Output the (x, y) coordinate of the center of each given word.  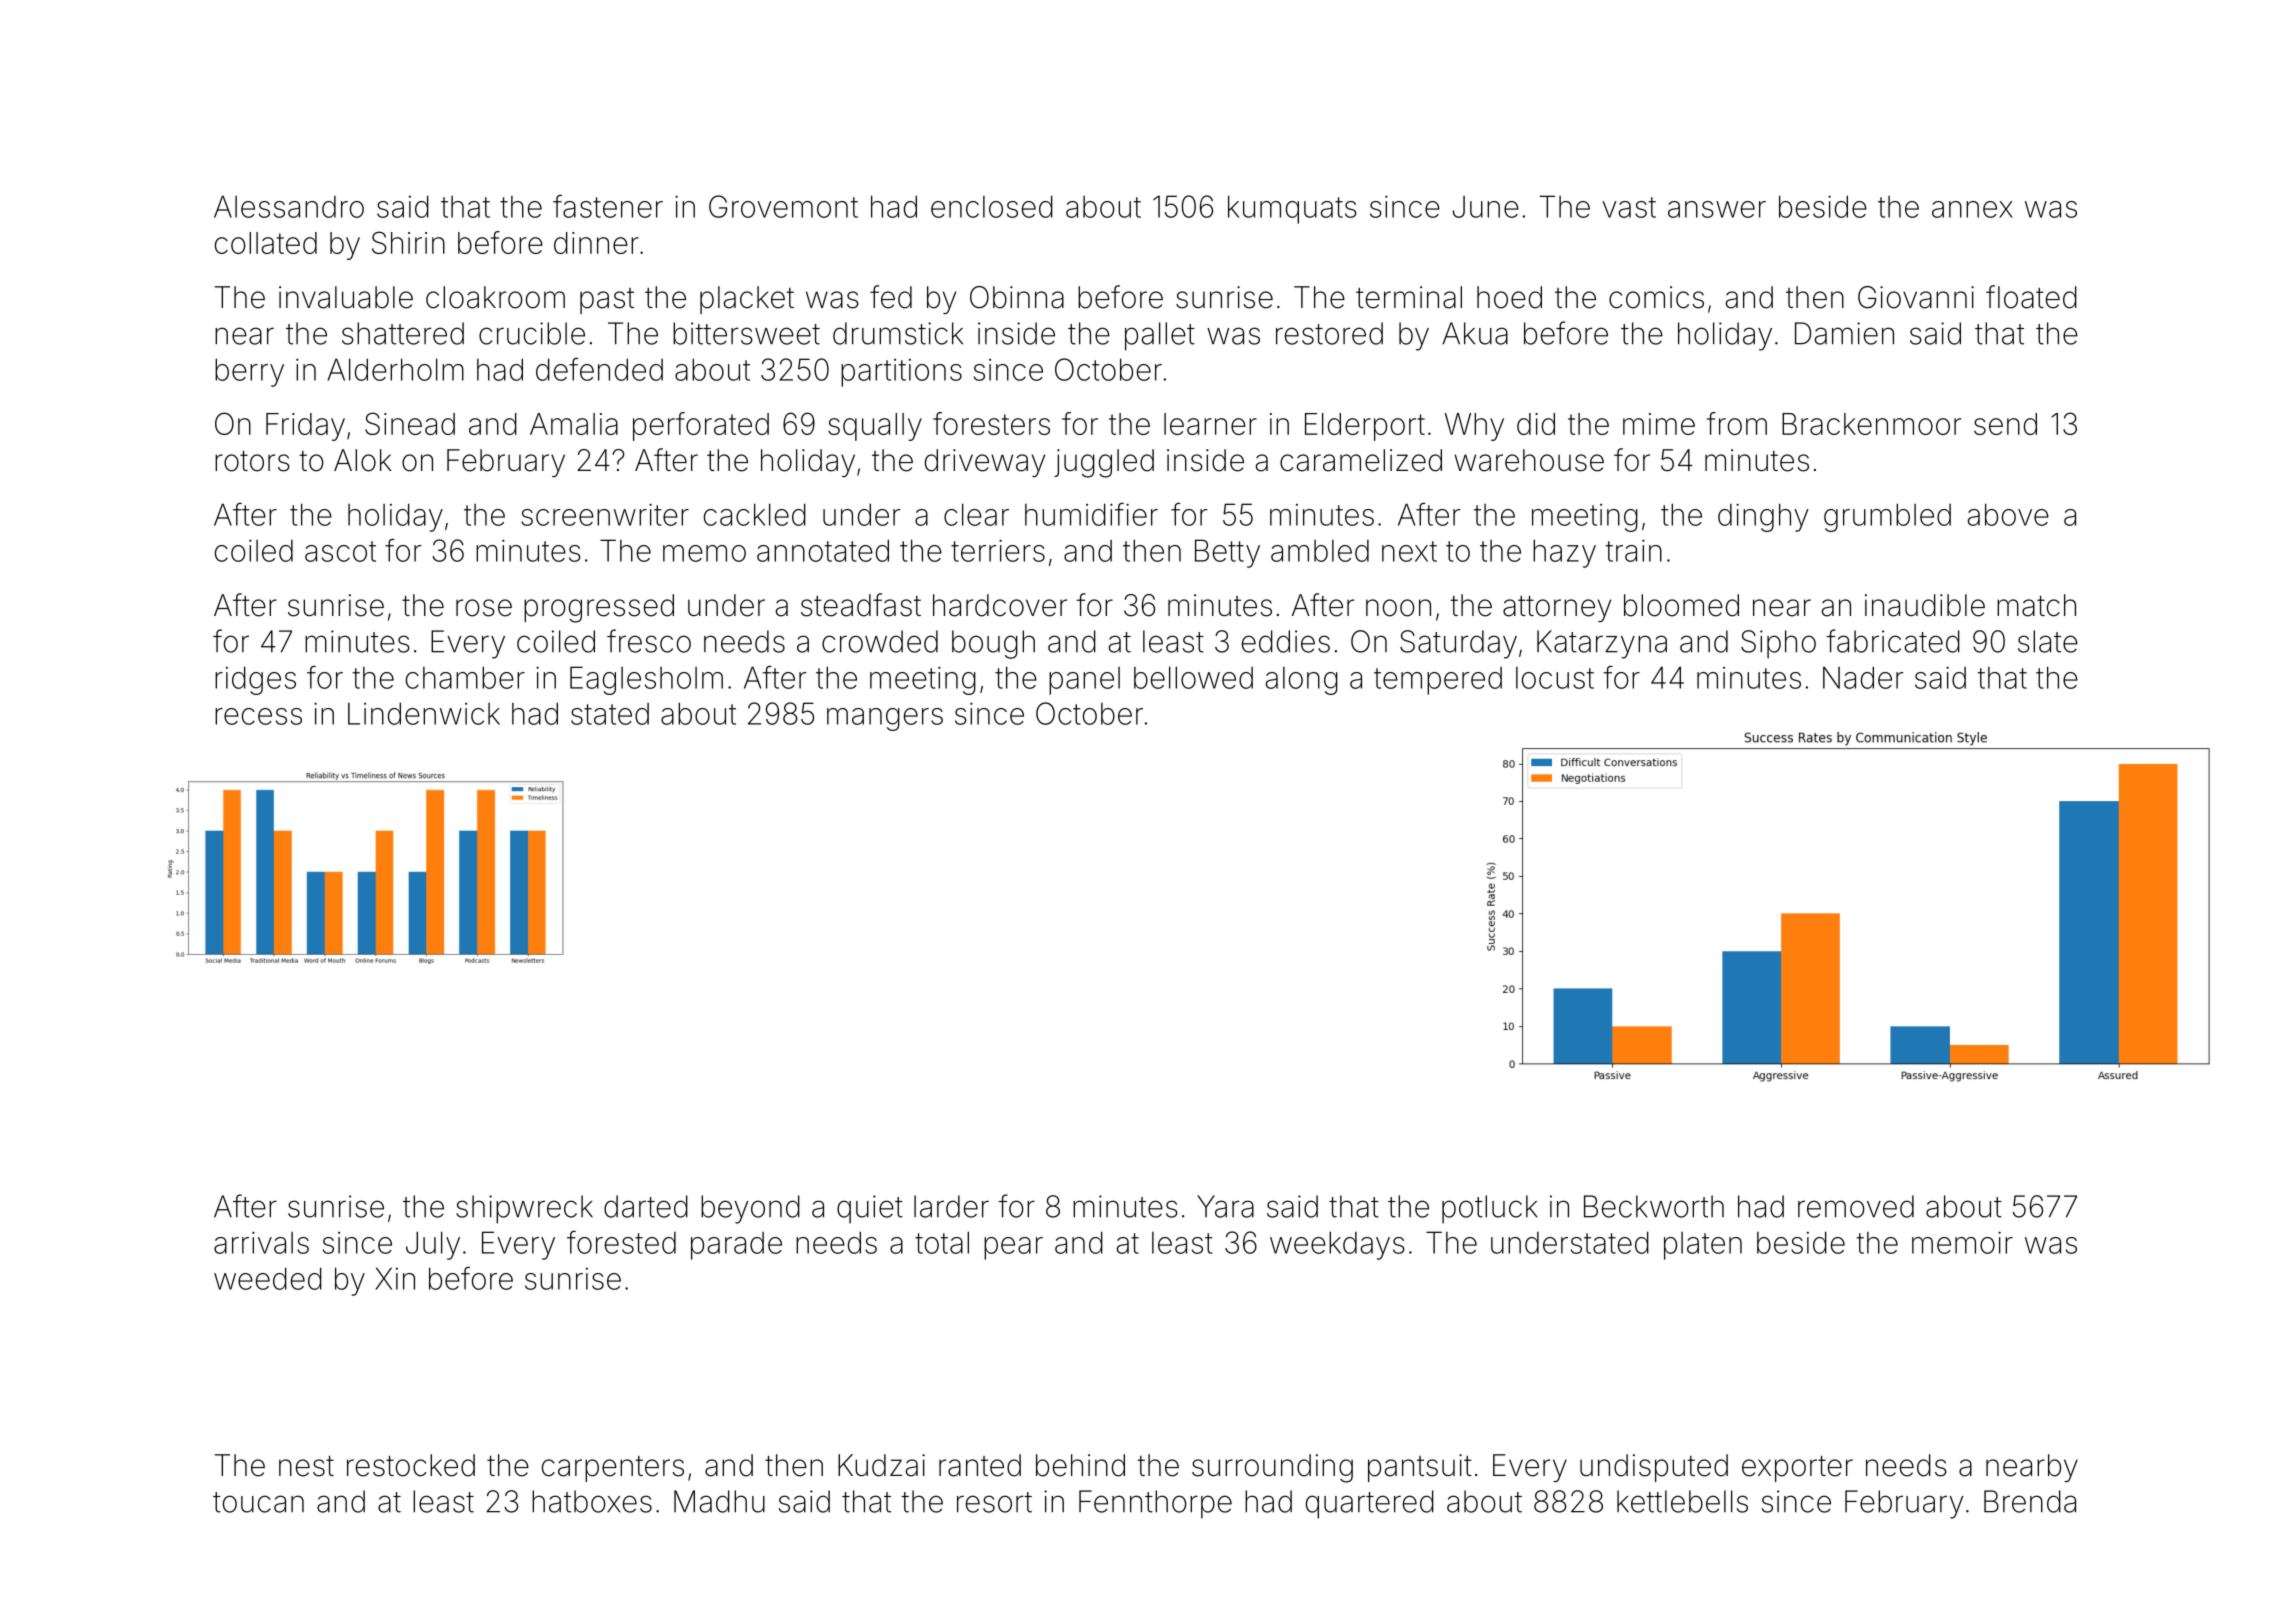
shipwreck (524, 1209)
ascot (340, 551)
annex (1972, 209)
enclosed (992, 206)
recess (258, 716)
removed (1856, 1206)
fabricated (1893, 641)
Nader (1863, 677)
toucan (258, 1502)
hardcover (1000, 605)
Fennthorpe (1155, 1504)
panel (1084, 681)
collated (266, 243)
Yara (1225, 1206)
